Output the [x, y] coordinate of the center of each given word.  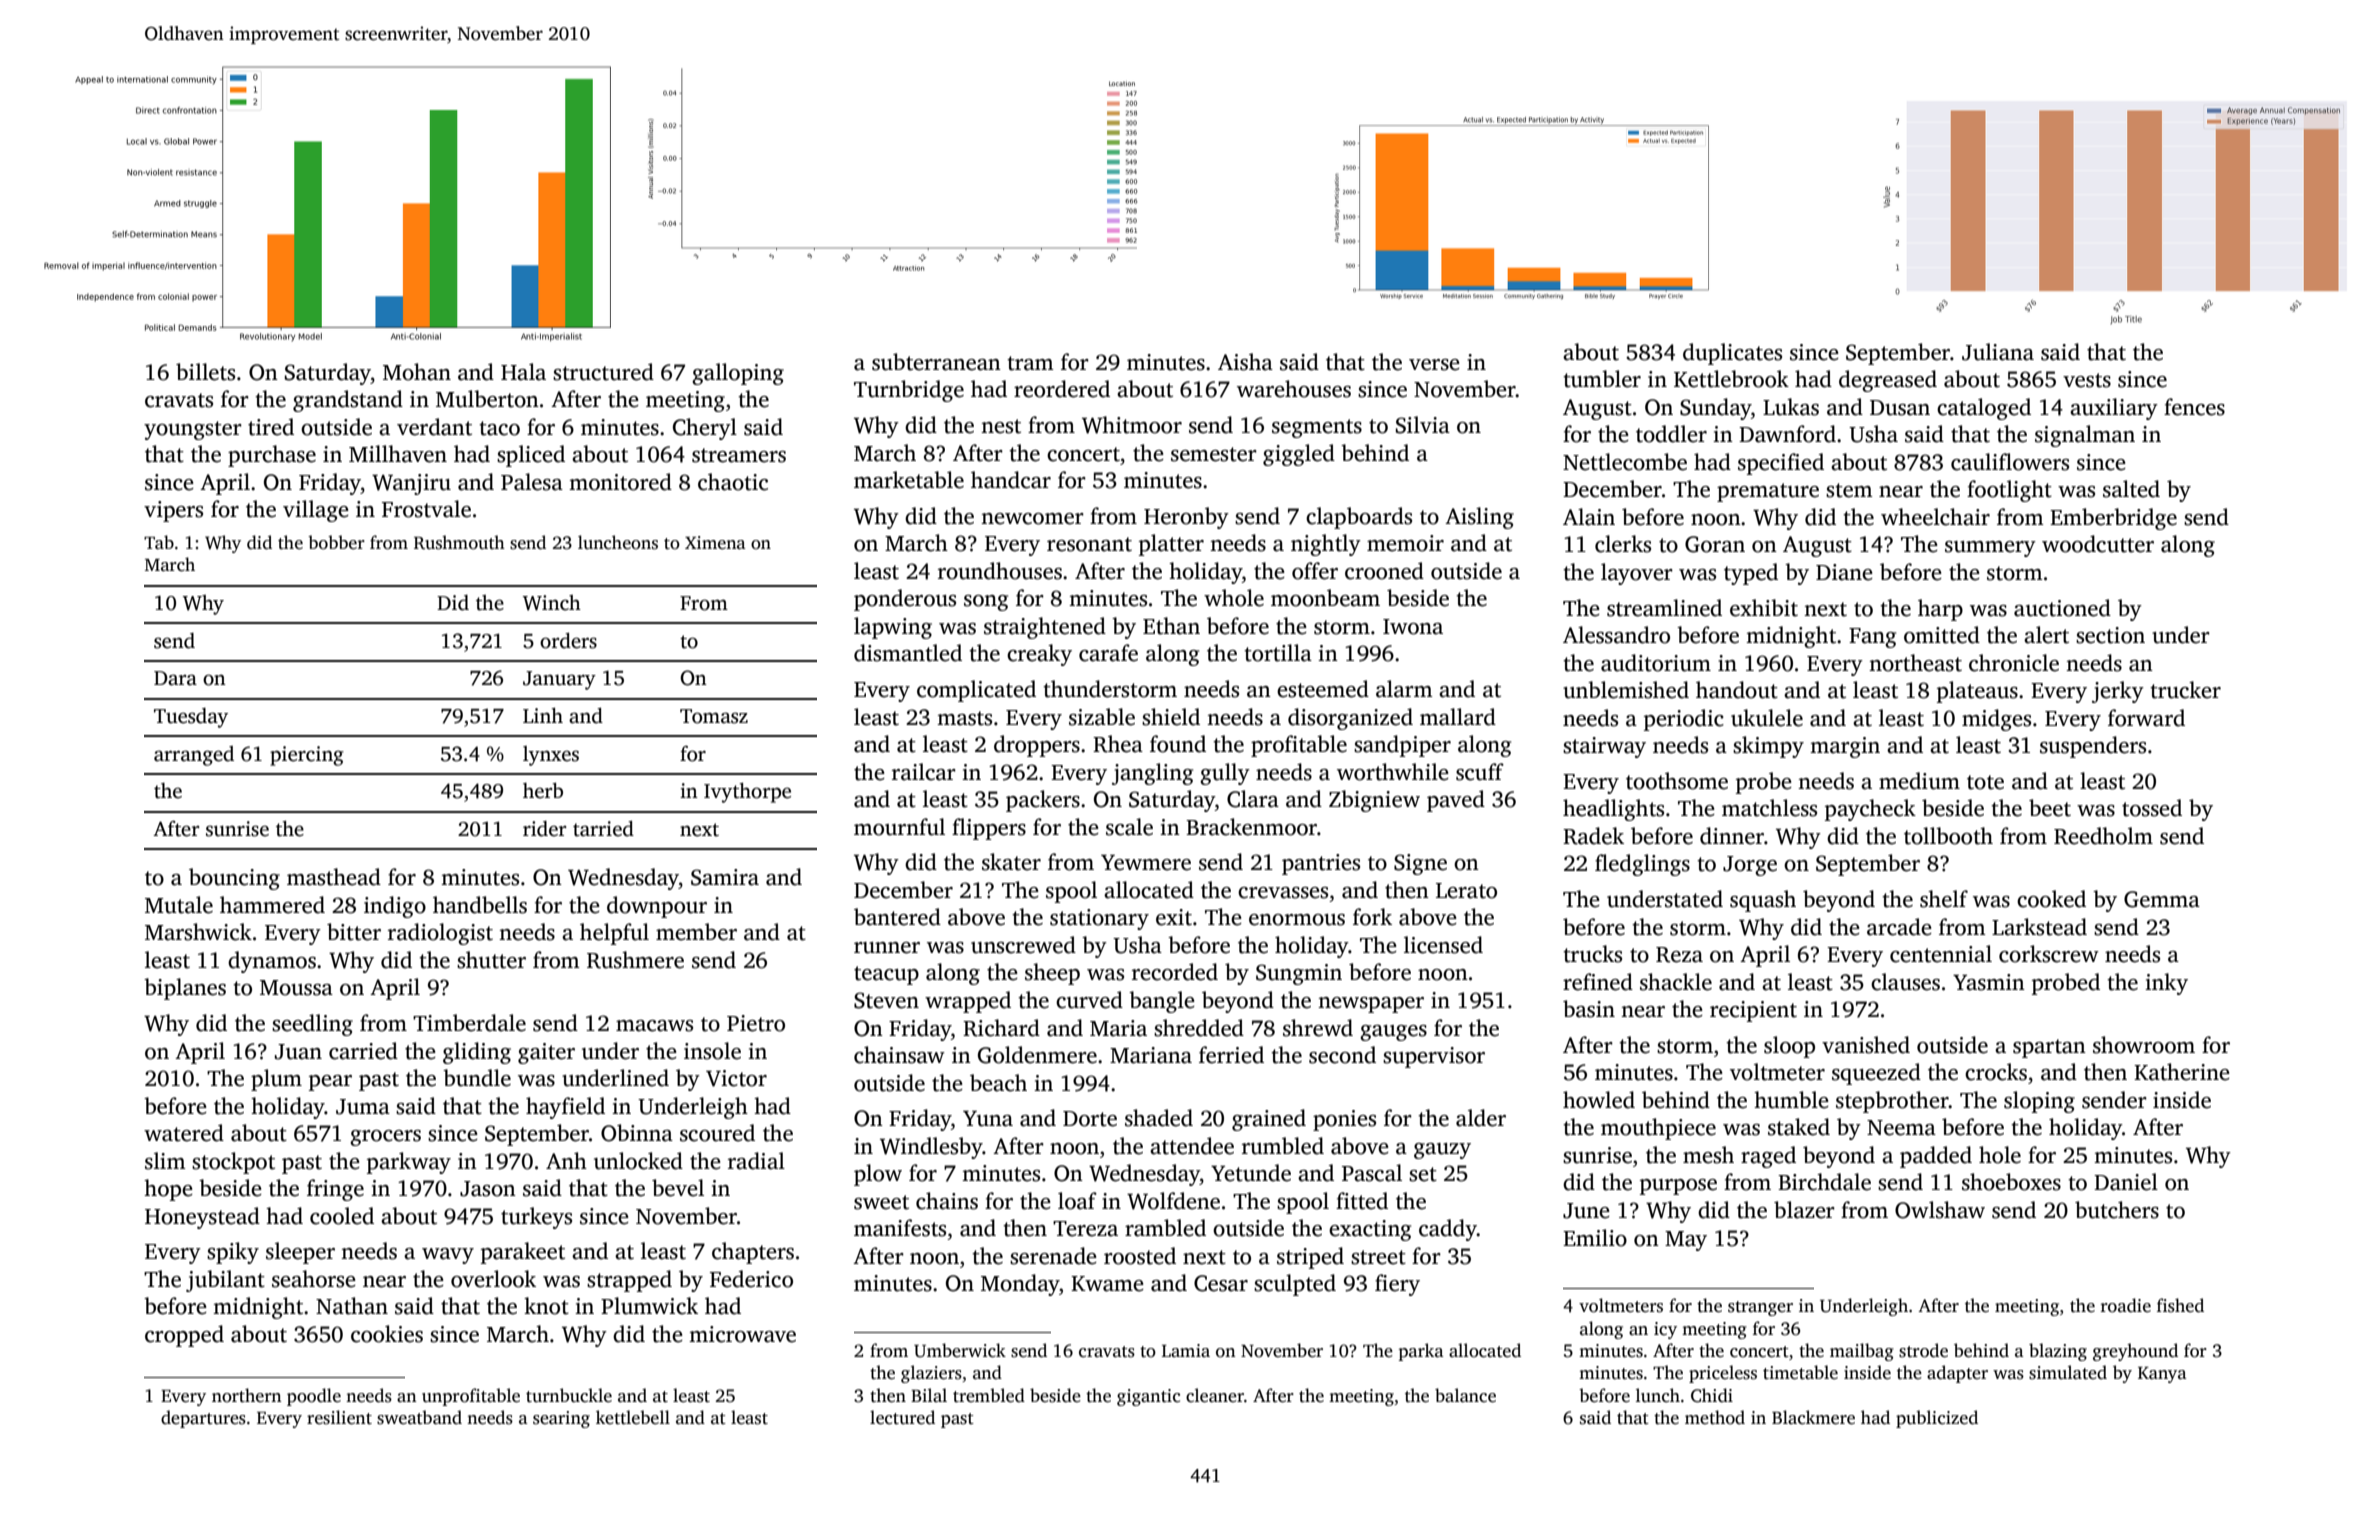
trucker [2185, 690]
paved [1456, 801]
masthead [334, 877]
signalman [2085, 436]
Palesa [532, 482]
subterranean [936, 362]
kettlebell [633, 1417]
